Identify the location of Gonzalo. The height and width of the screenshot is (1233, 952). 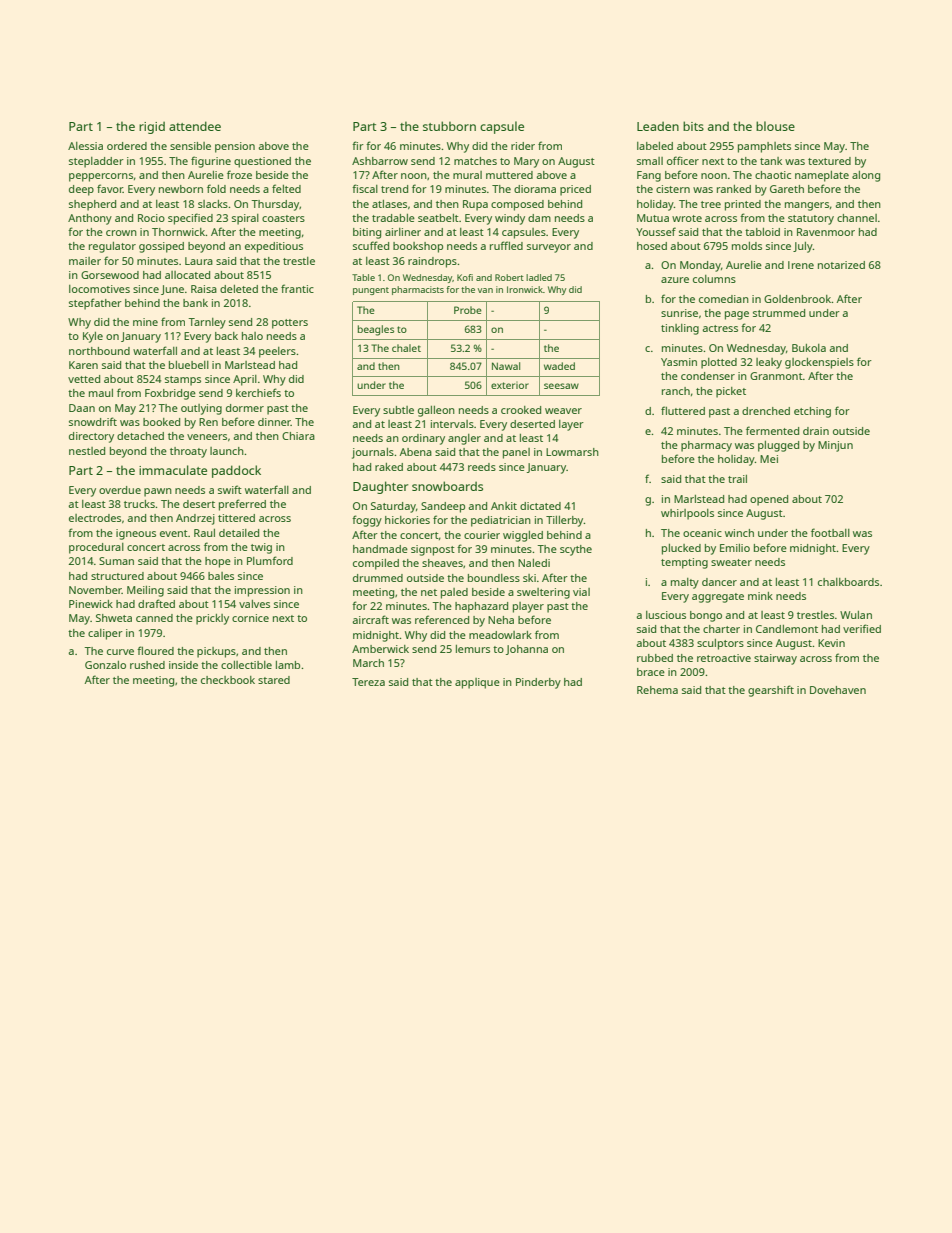
(105, 665).
